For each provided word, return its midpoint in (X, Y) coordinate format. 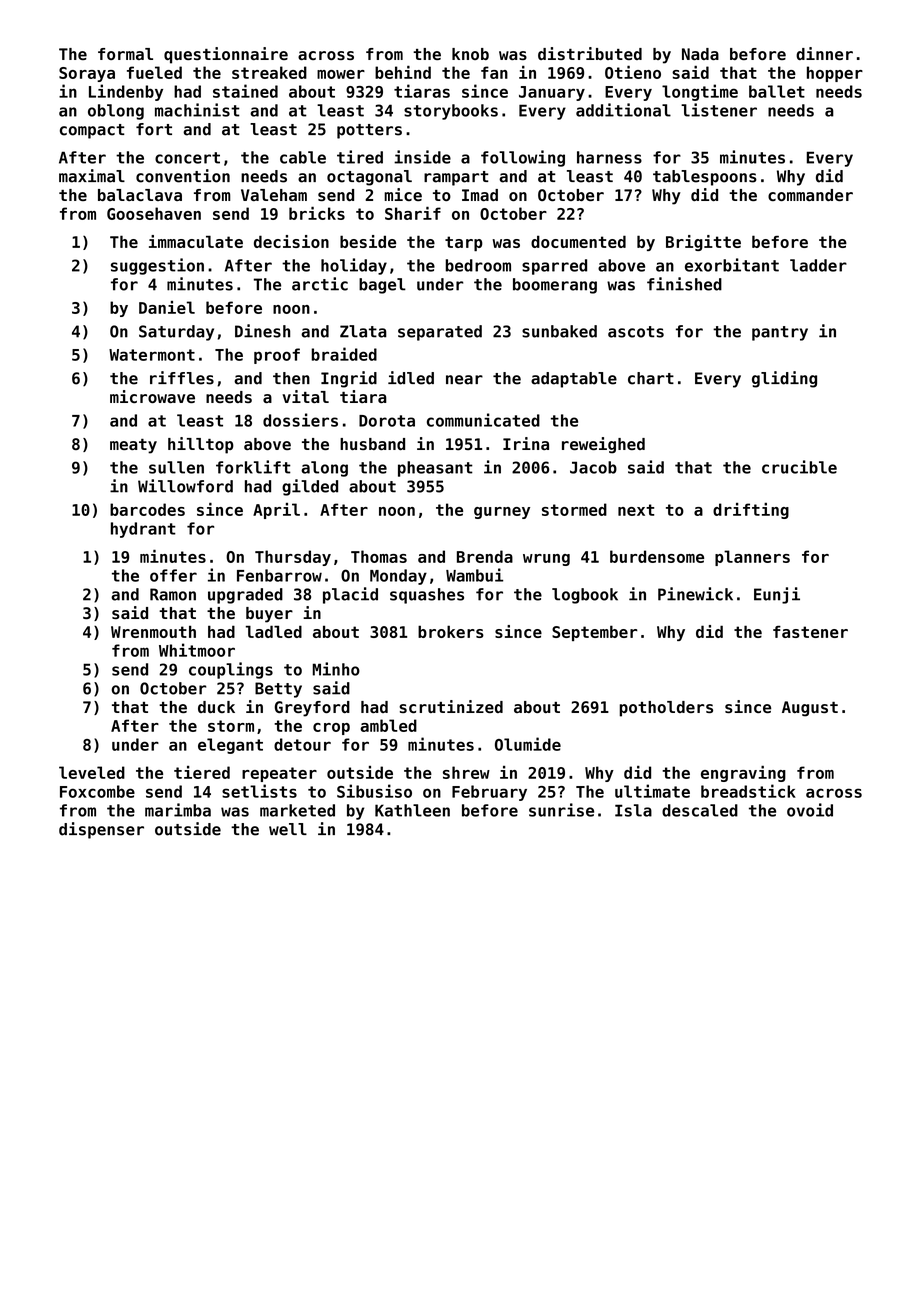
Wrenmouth (153, 631)
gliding (784, 379)
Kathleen (412, 810)
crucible (799, 467)
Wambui (474, 575)
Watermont (152, 355)
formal (125, 54)
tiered (202, 772)
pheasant (435, 469)
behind (403, 72)
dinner (824, 53)
